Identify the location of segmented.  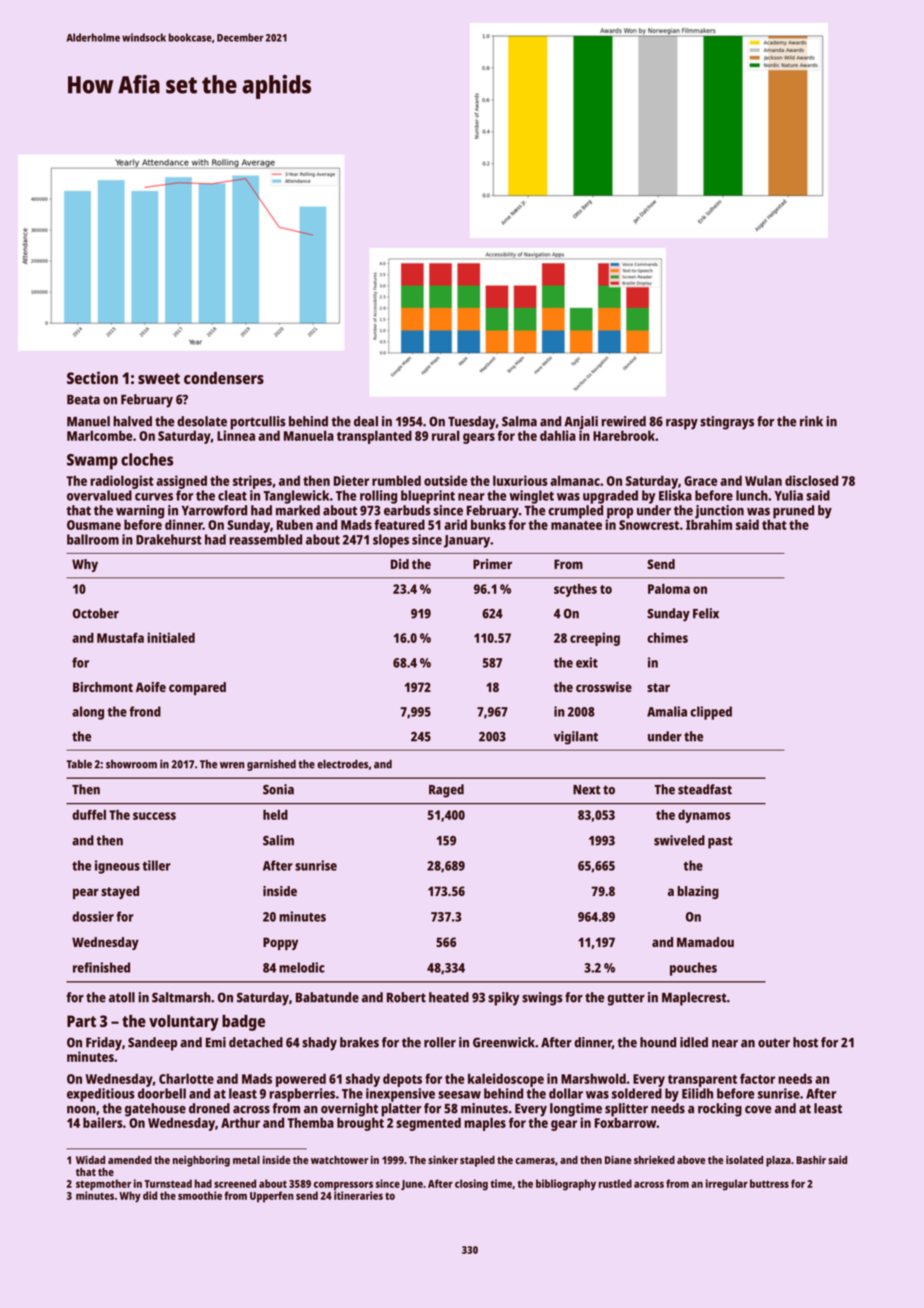
(428, 1124).
